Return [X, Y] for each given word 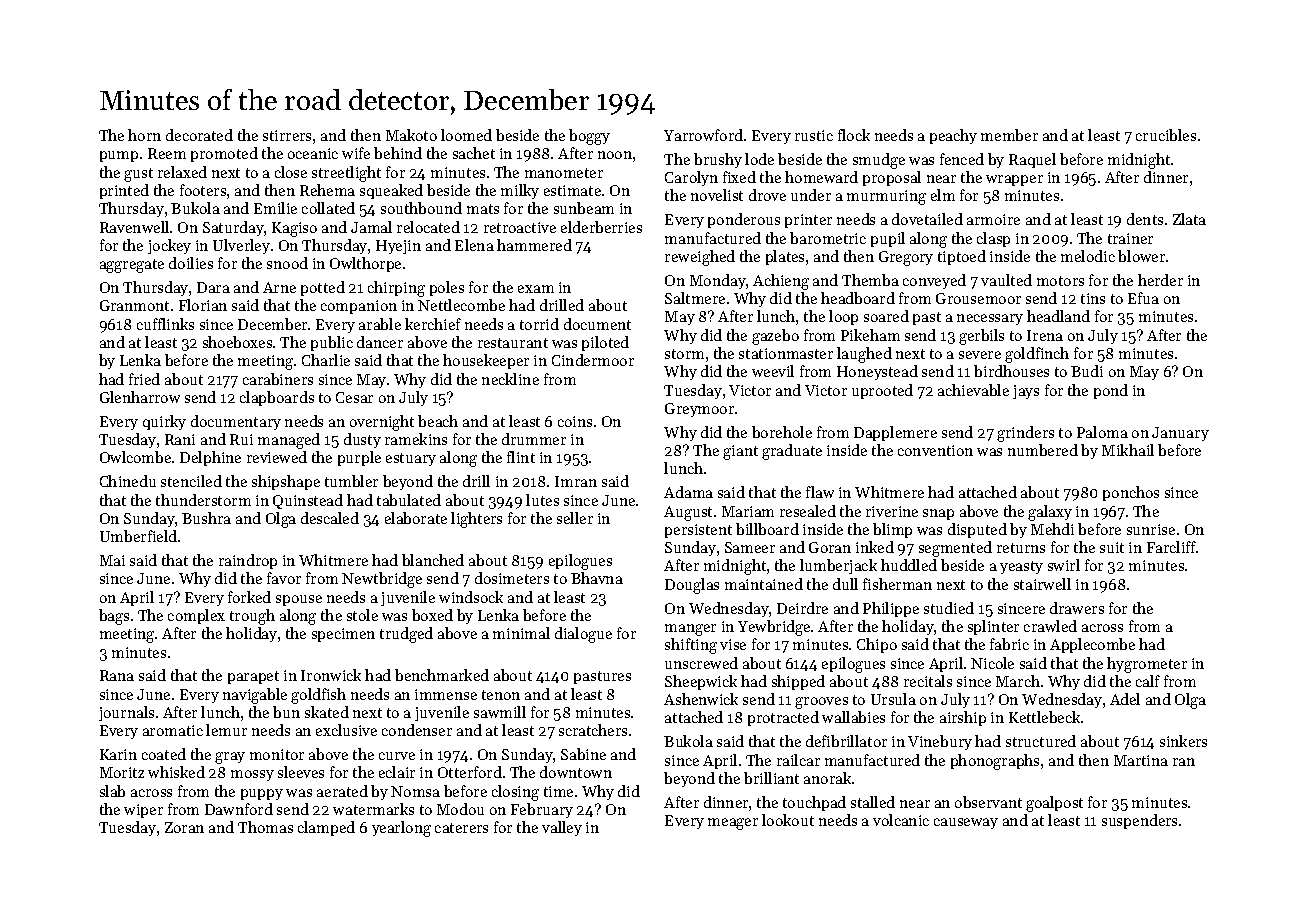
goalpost [1054, 804]
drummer [534, 439]
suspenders [1139, 821]
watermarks [373, 809]
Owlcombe [135, 457]
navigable [255, 696]
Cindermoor [593, 360]
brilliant [771, 778]
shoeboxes [237, 342]
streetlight [346, 174]
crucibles [1166, 135]
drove [767, 195]
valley [562, 828]
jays [1026, 392]
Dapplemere [895, 433]
